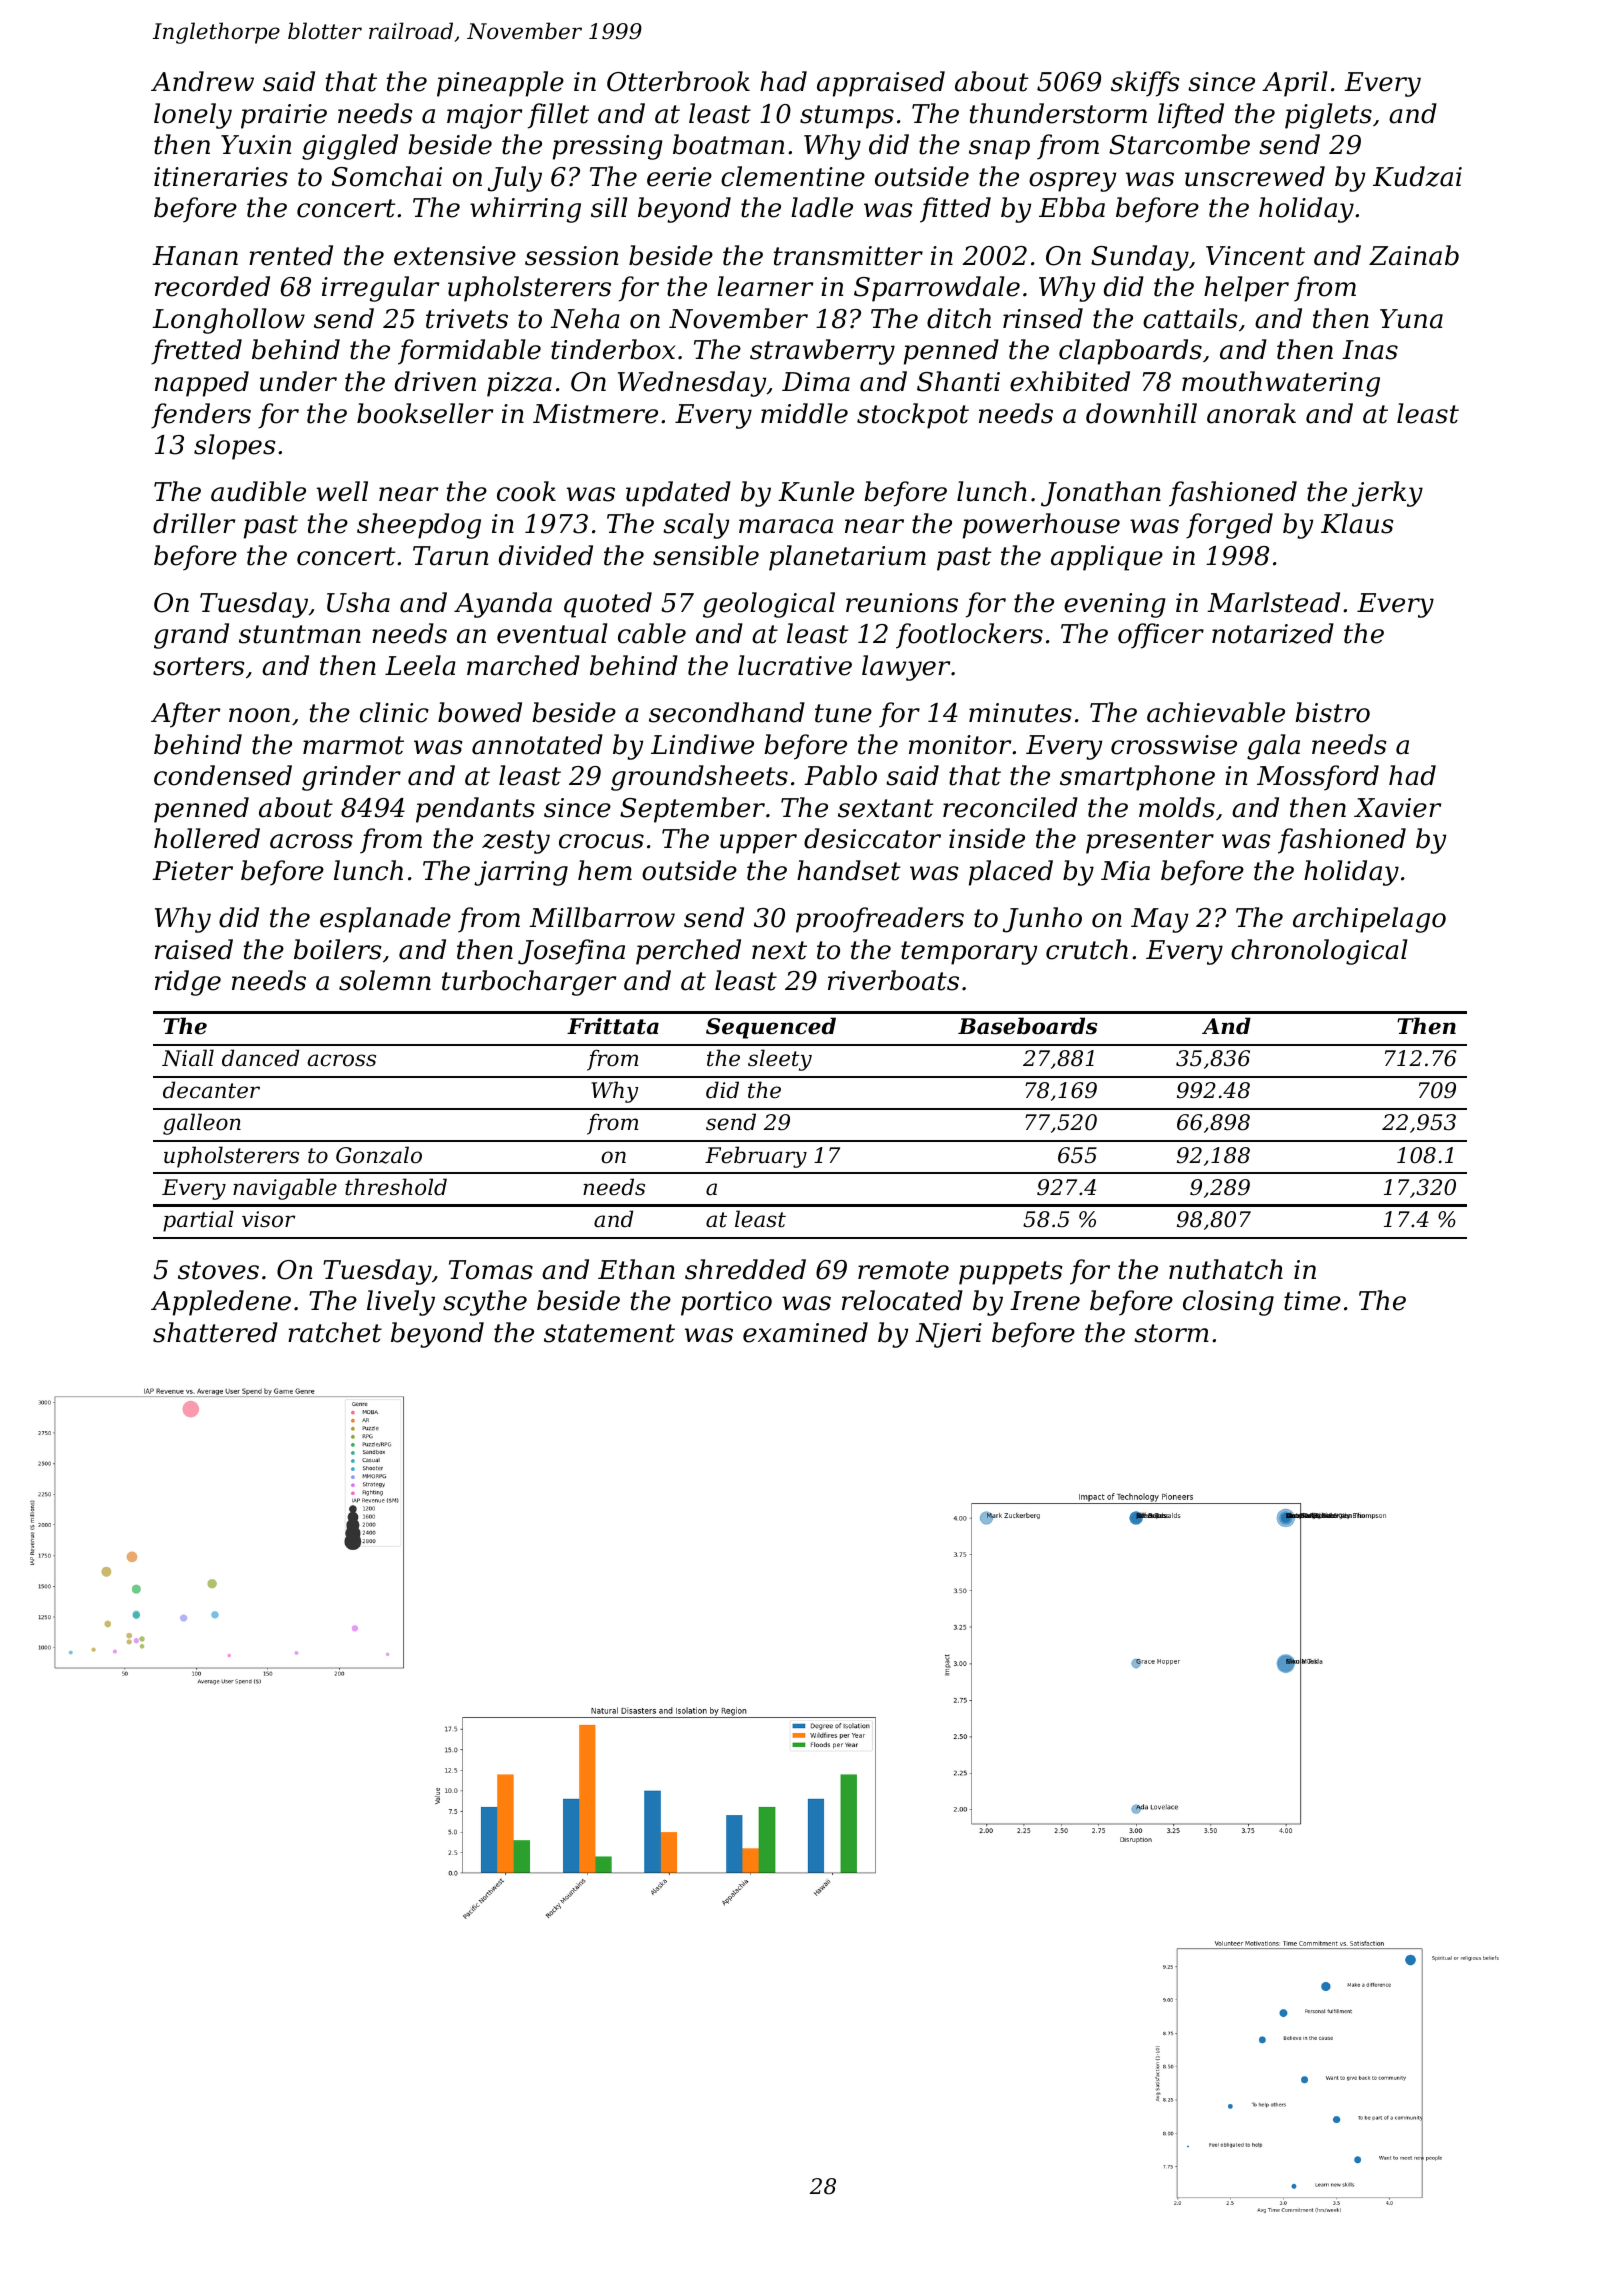 The height and width of the screenshot is (2292, 1620). What do you see at coordinates (285, 1189) in the screenshot?
I see `navigable` at bounding box center [285, 1189].
